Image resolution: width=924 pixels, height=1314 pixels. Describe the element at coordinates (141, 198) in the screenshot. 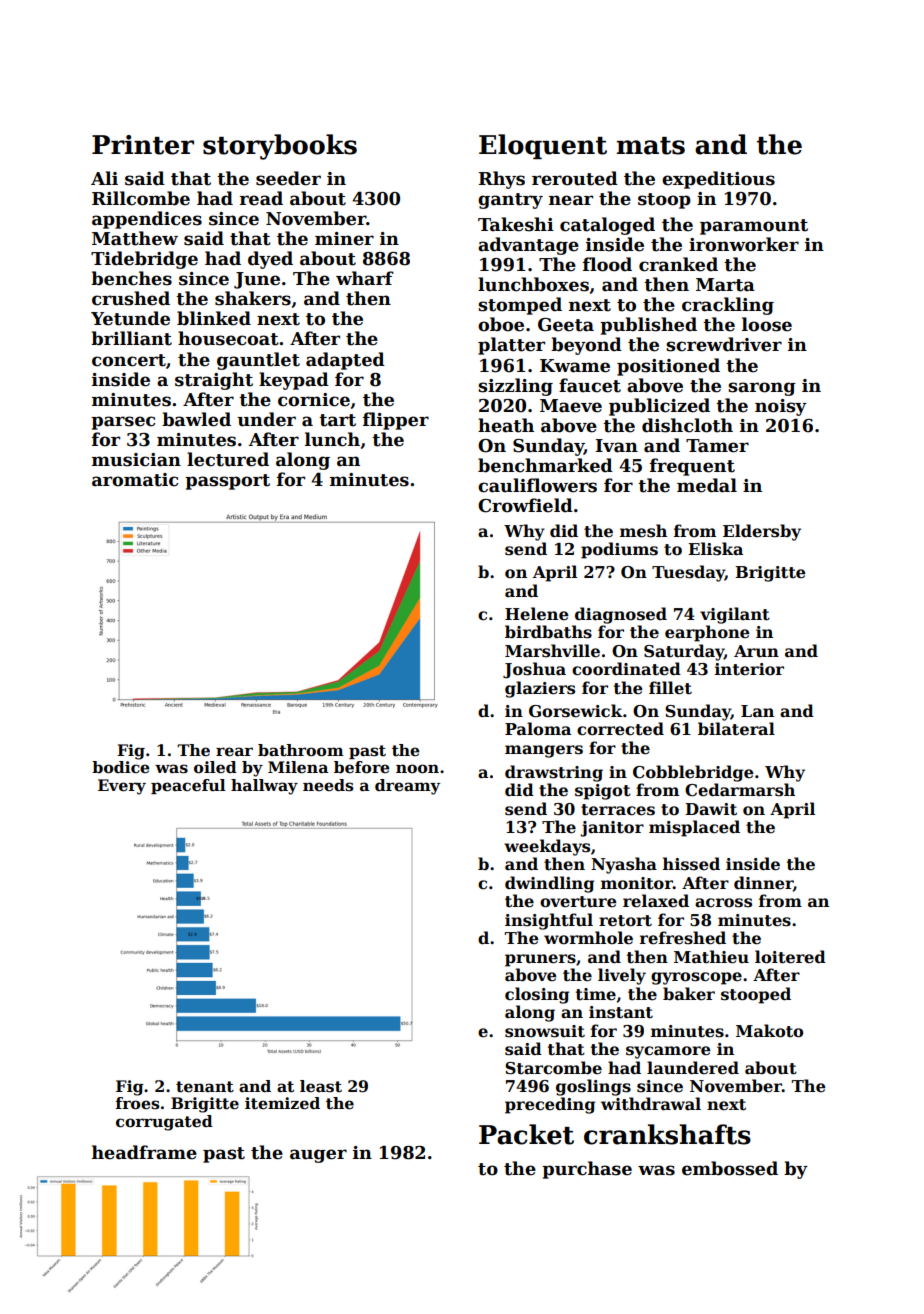

I see `Rillcombe` at that location.
